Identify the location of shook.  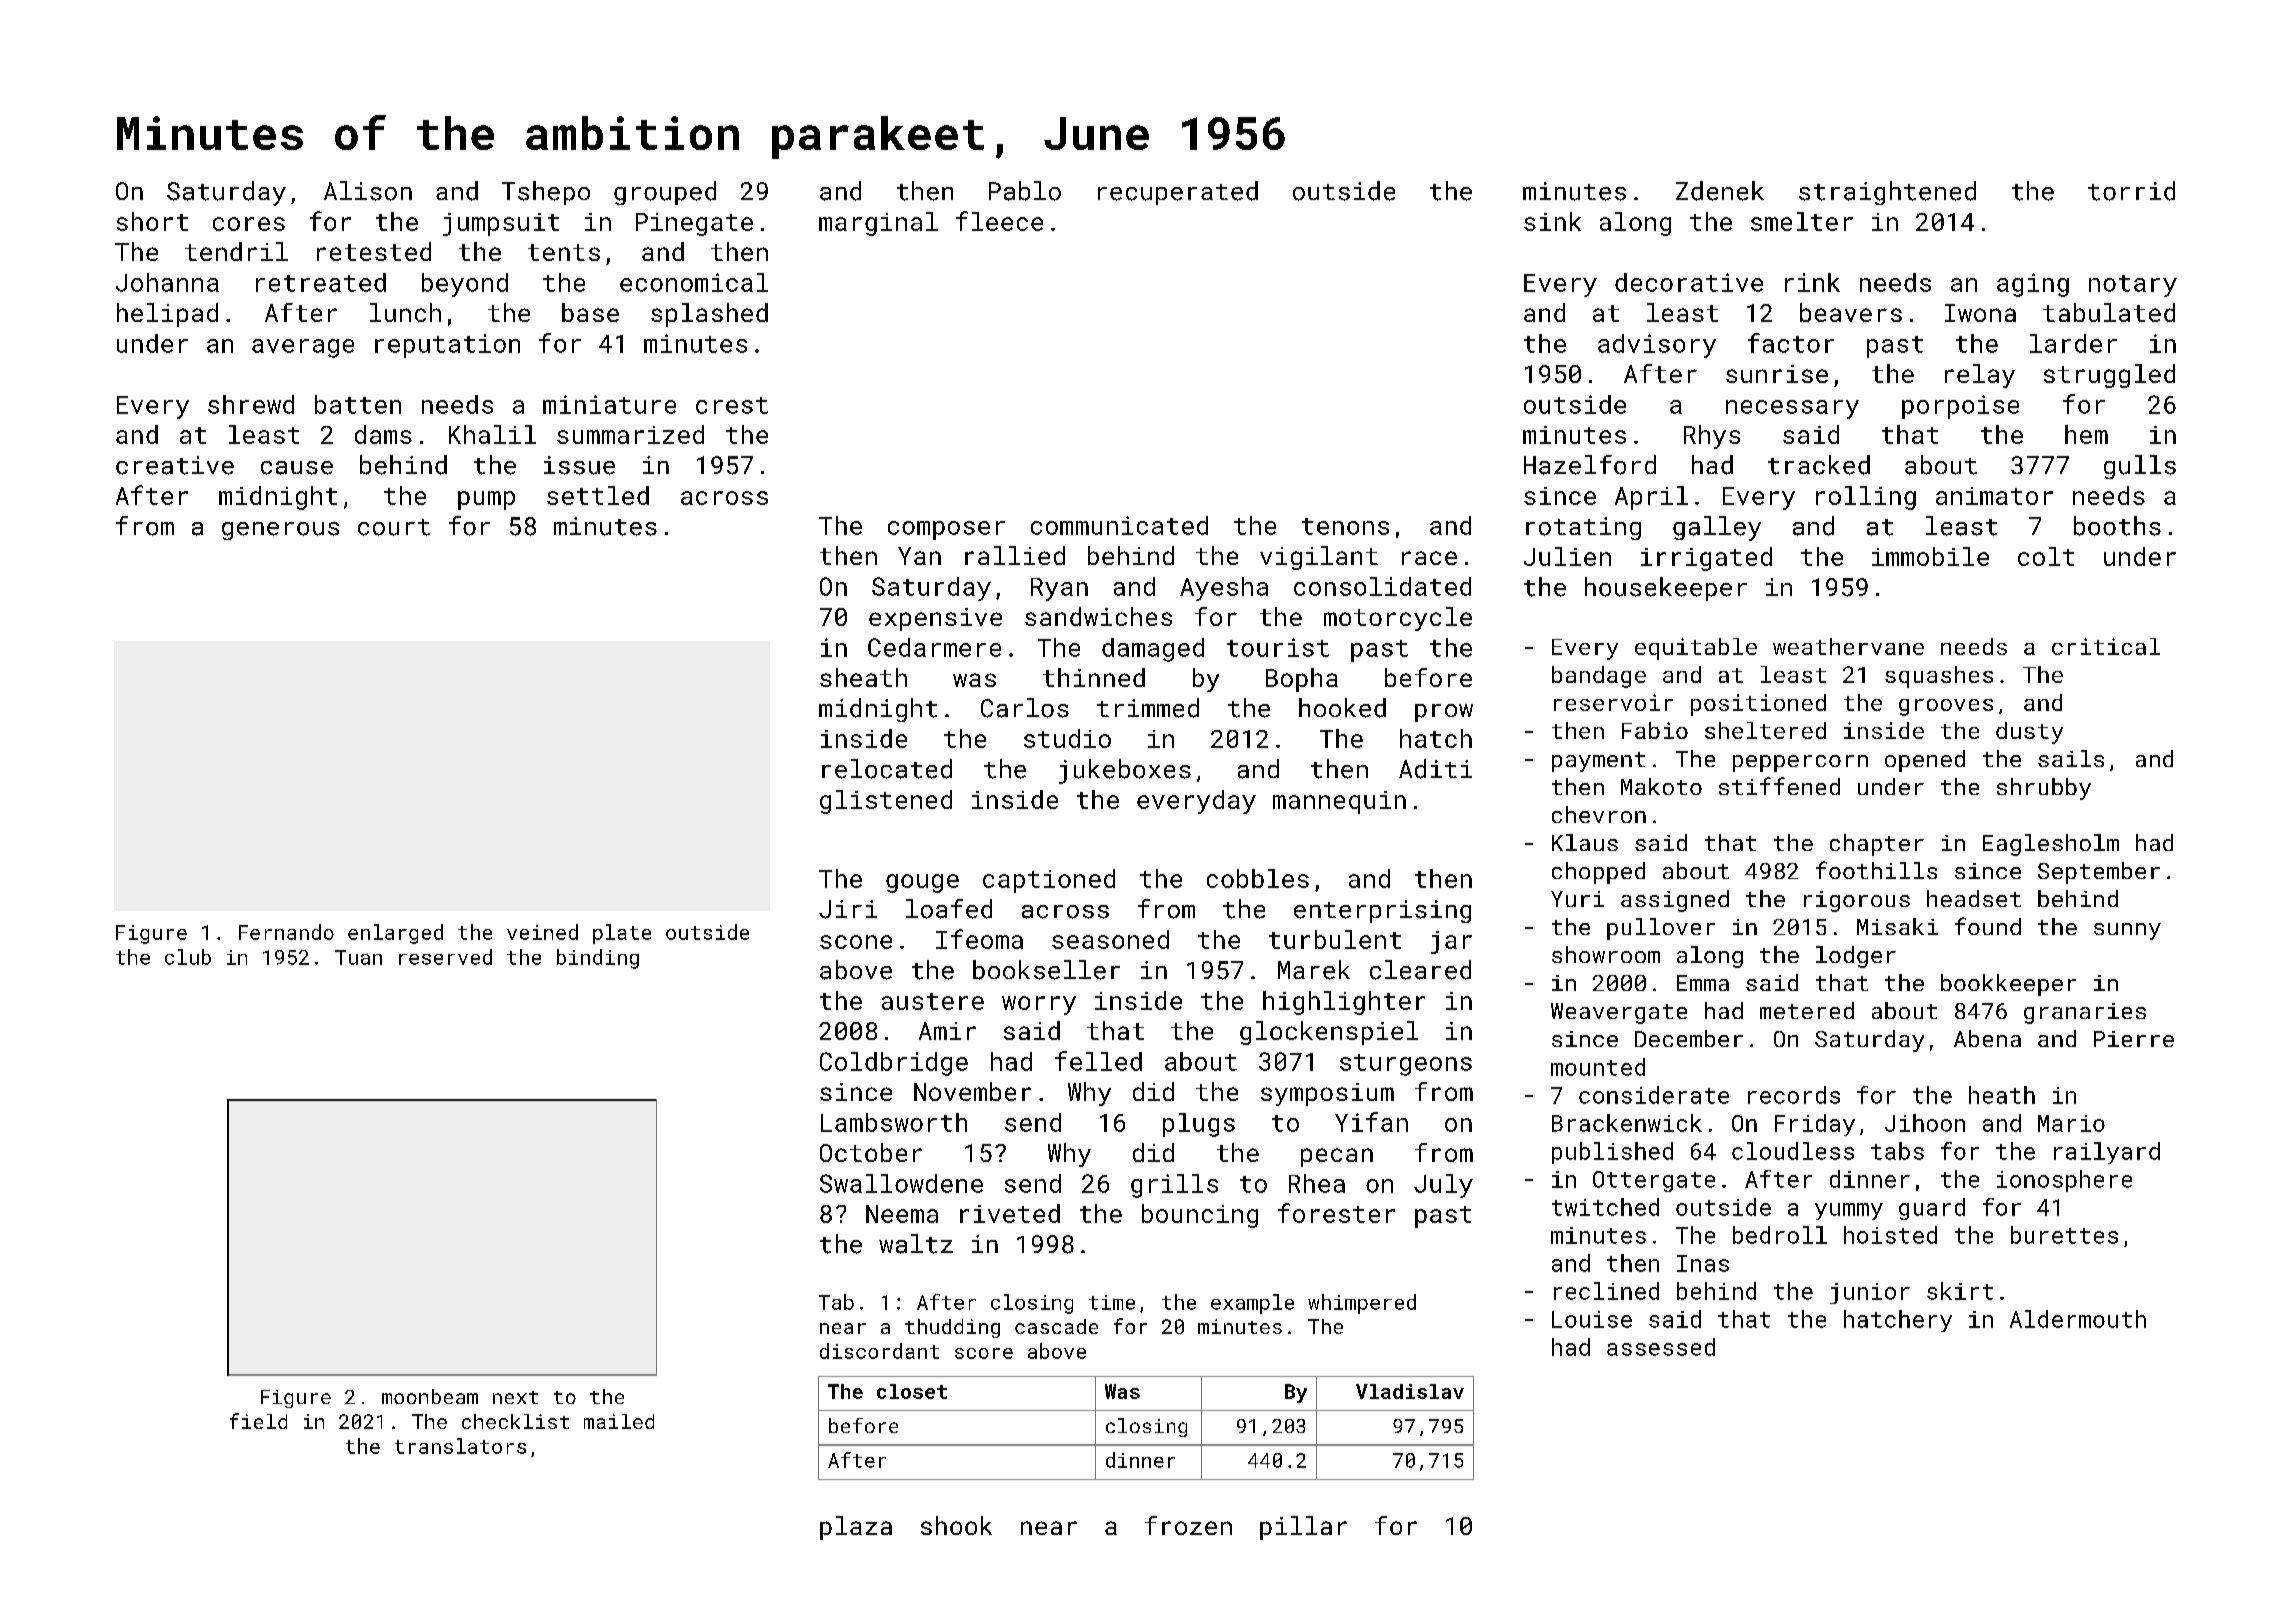
(956, 1525).
